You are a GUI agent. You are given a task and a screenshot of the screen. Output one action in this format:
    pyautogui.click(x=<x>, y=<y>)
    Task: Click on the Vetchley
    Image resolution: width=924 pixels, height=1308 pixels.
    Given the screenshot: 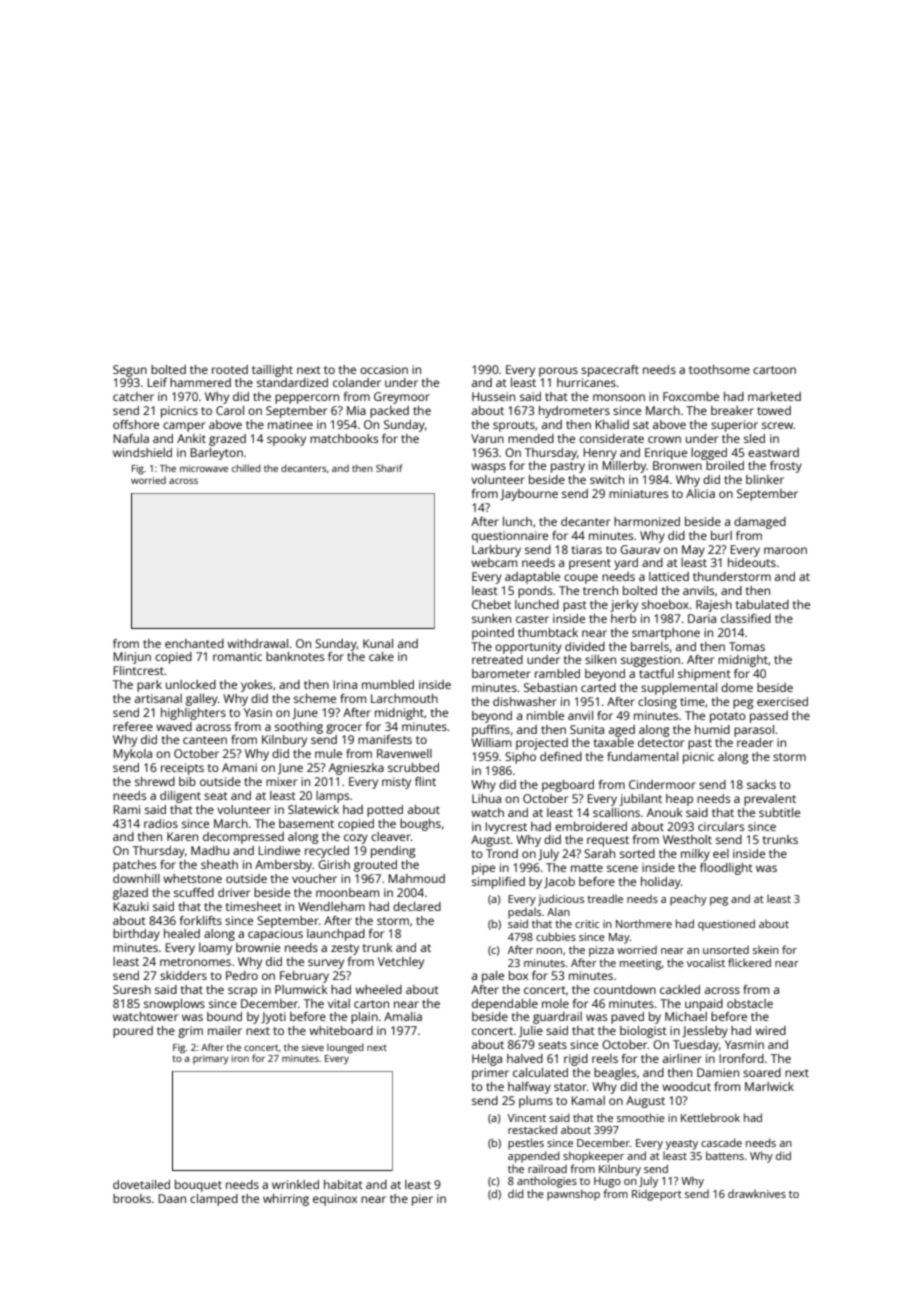 What is the action you would take?
    pyautogui.click(x=401, y=963)
